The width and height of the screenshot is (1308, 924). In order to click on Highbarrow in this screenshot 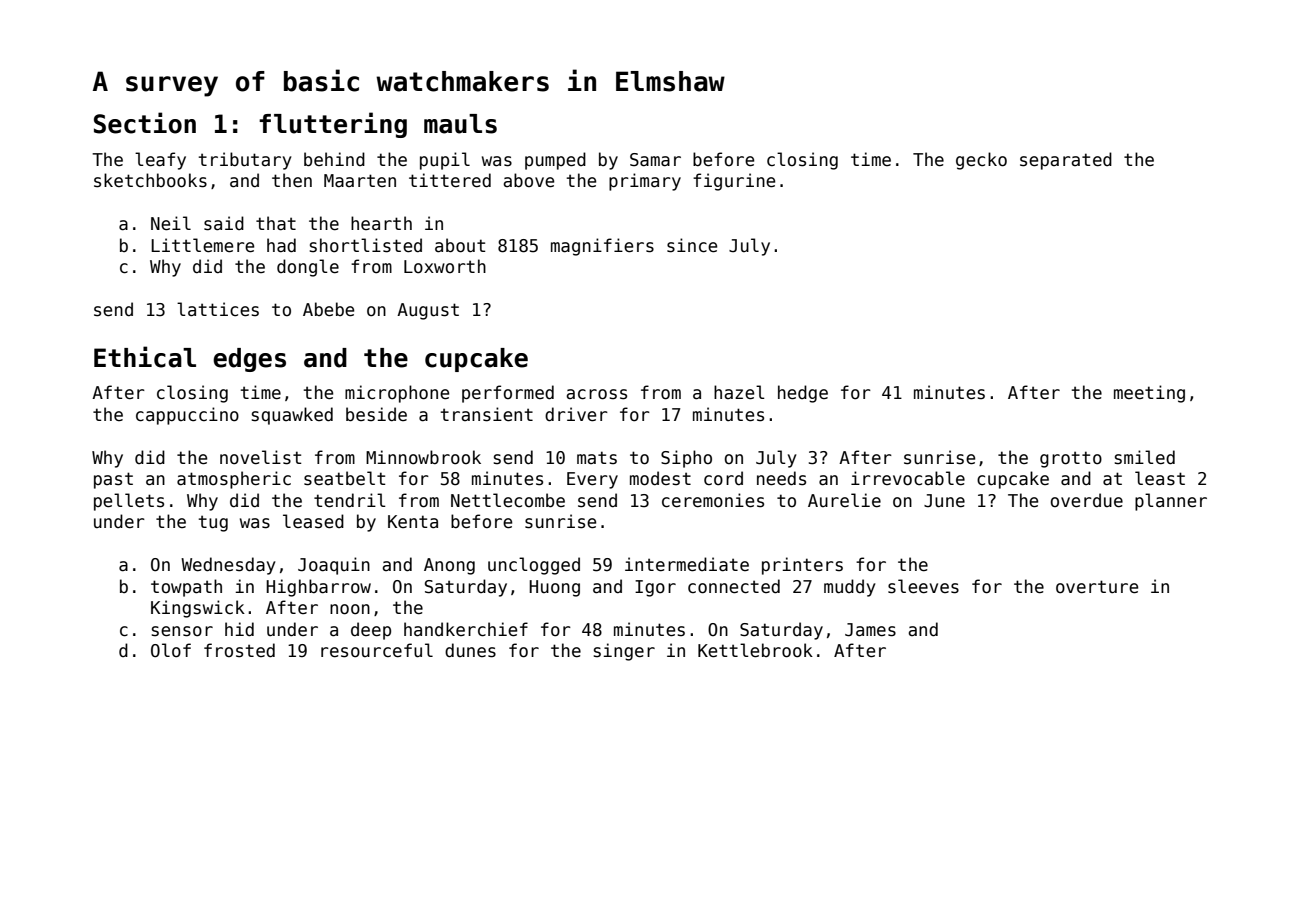, I will do `click(318, 588)`.
